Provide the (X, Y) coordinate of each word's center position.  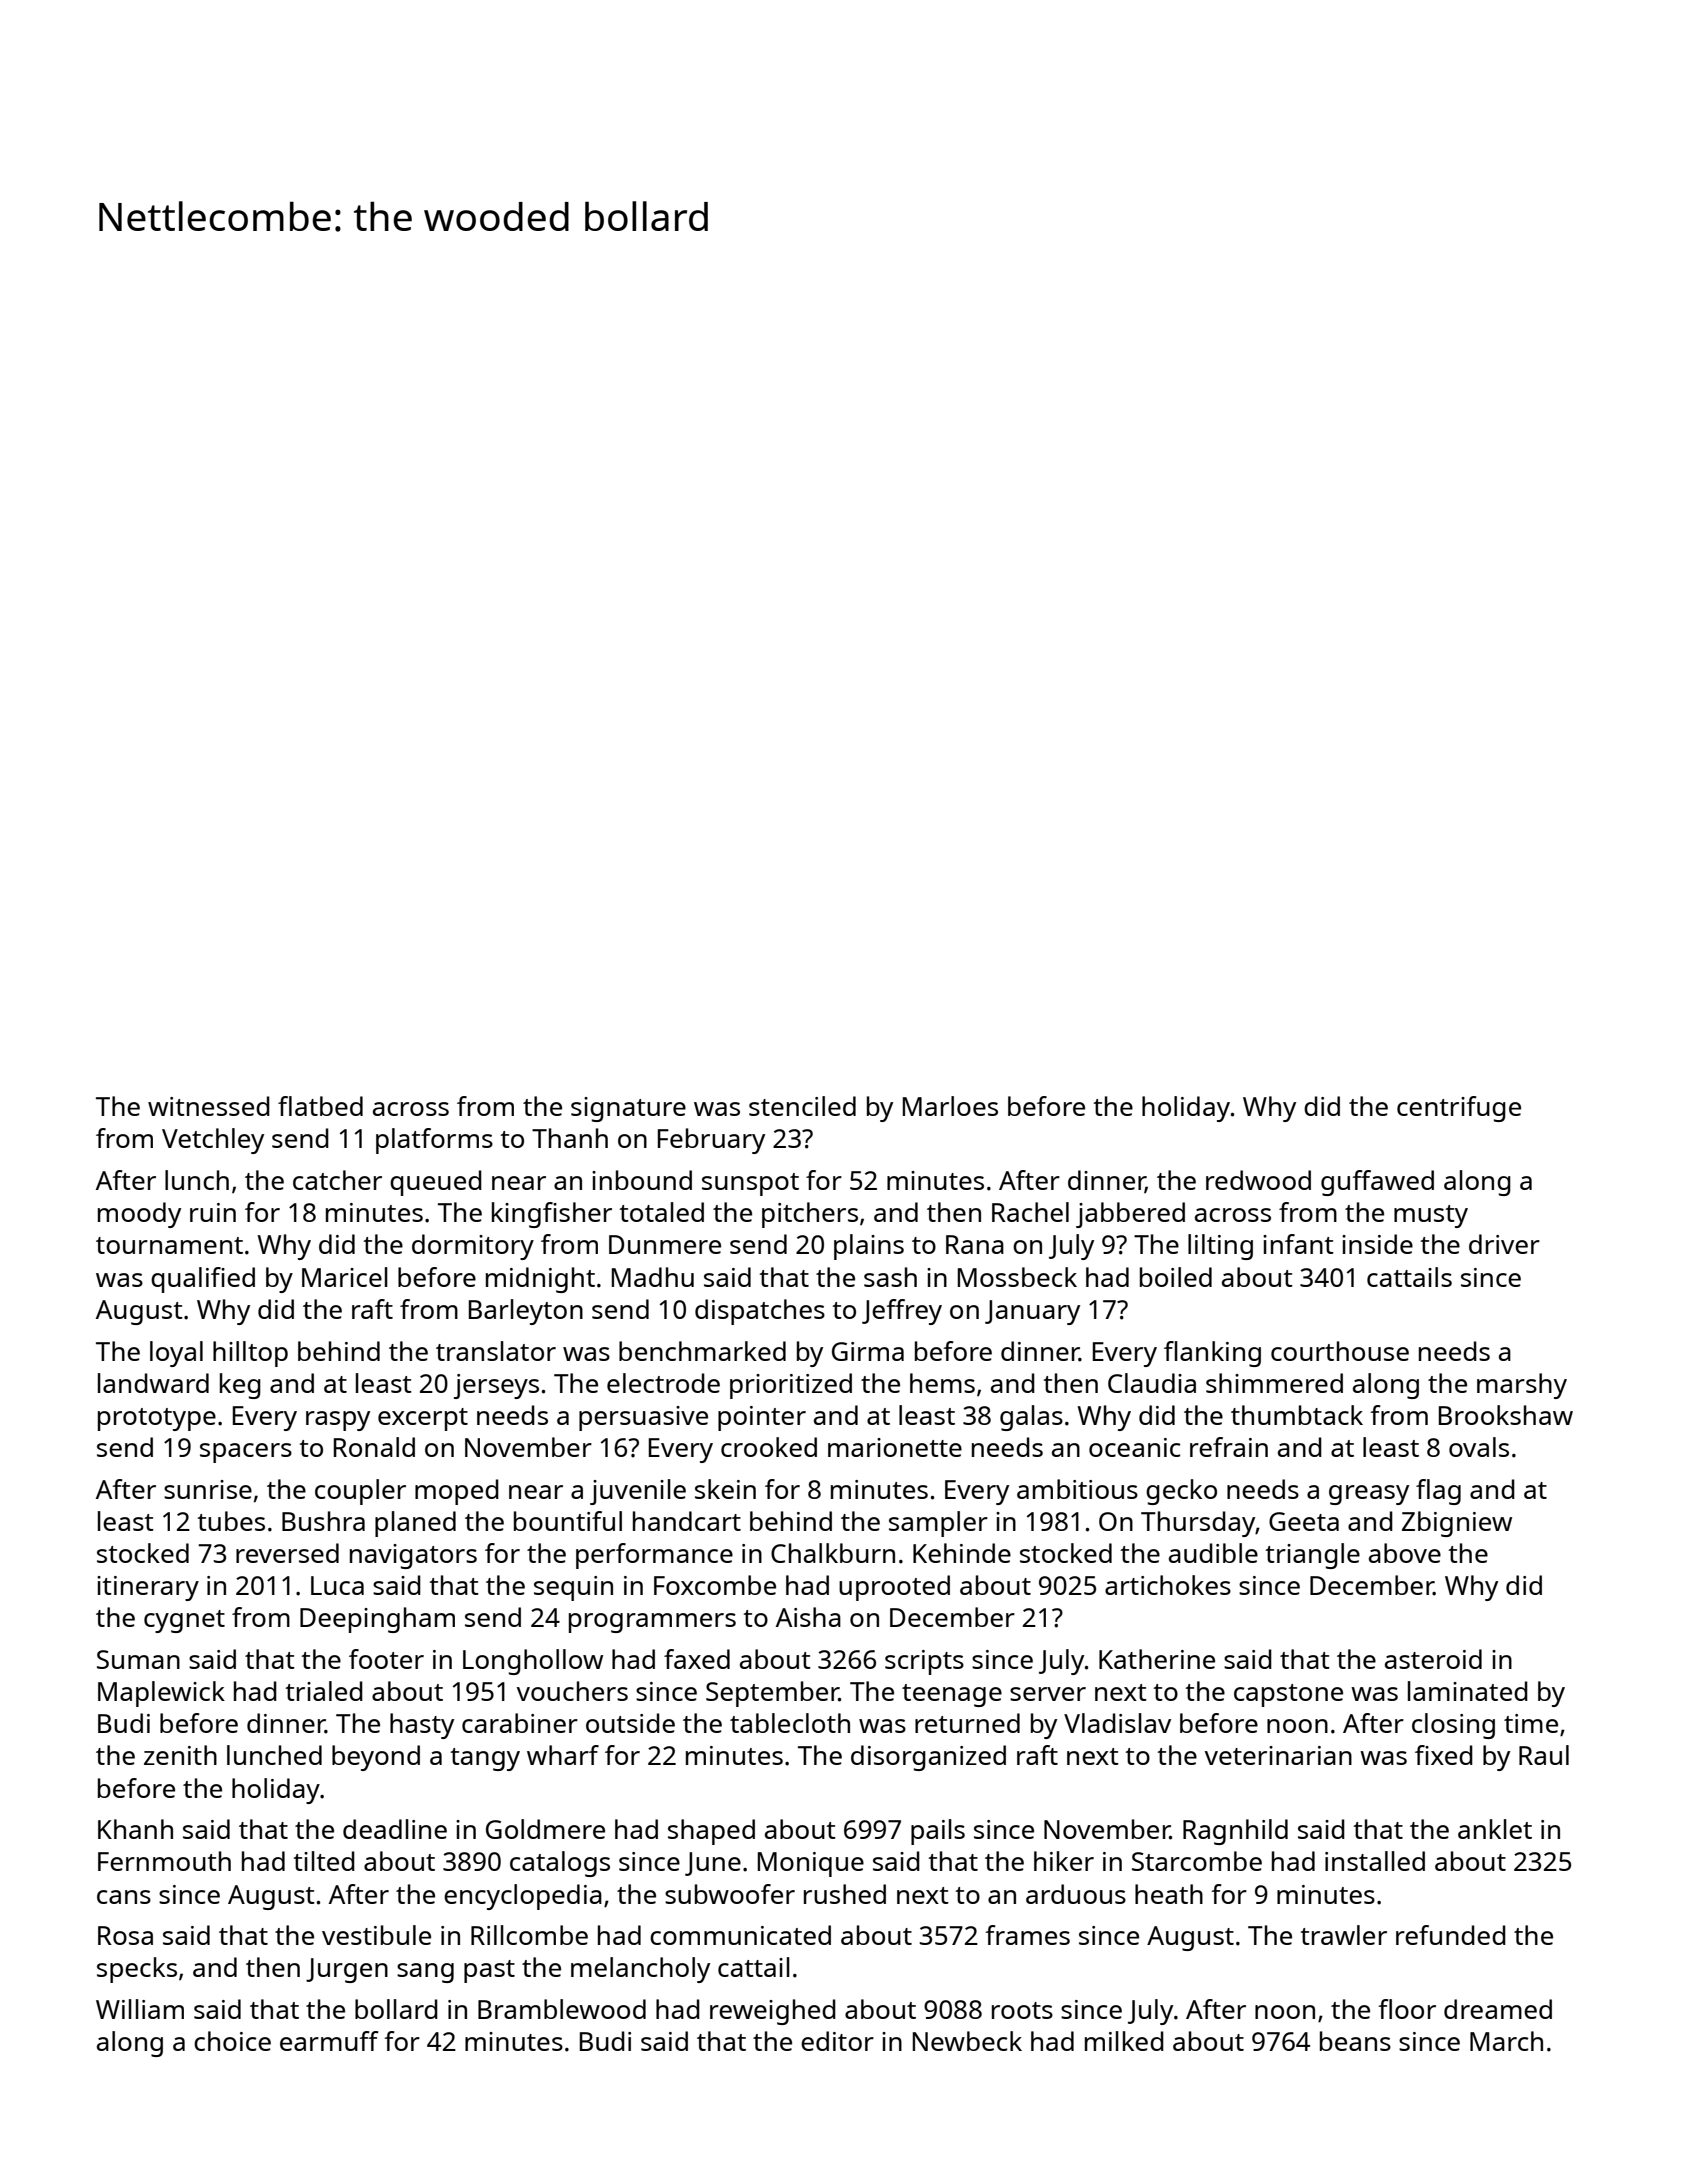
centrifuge (1459, 1109)
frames (1027, 1935)
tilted (324, 1861)
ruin (213, 1212)
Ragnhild (1235, 1832)
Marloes (950, 1106)
